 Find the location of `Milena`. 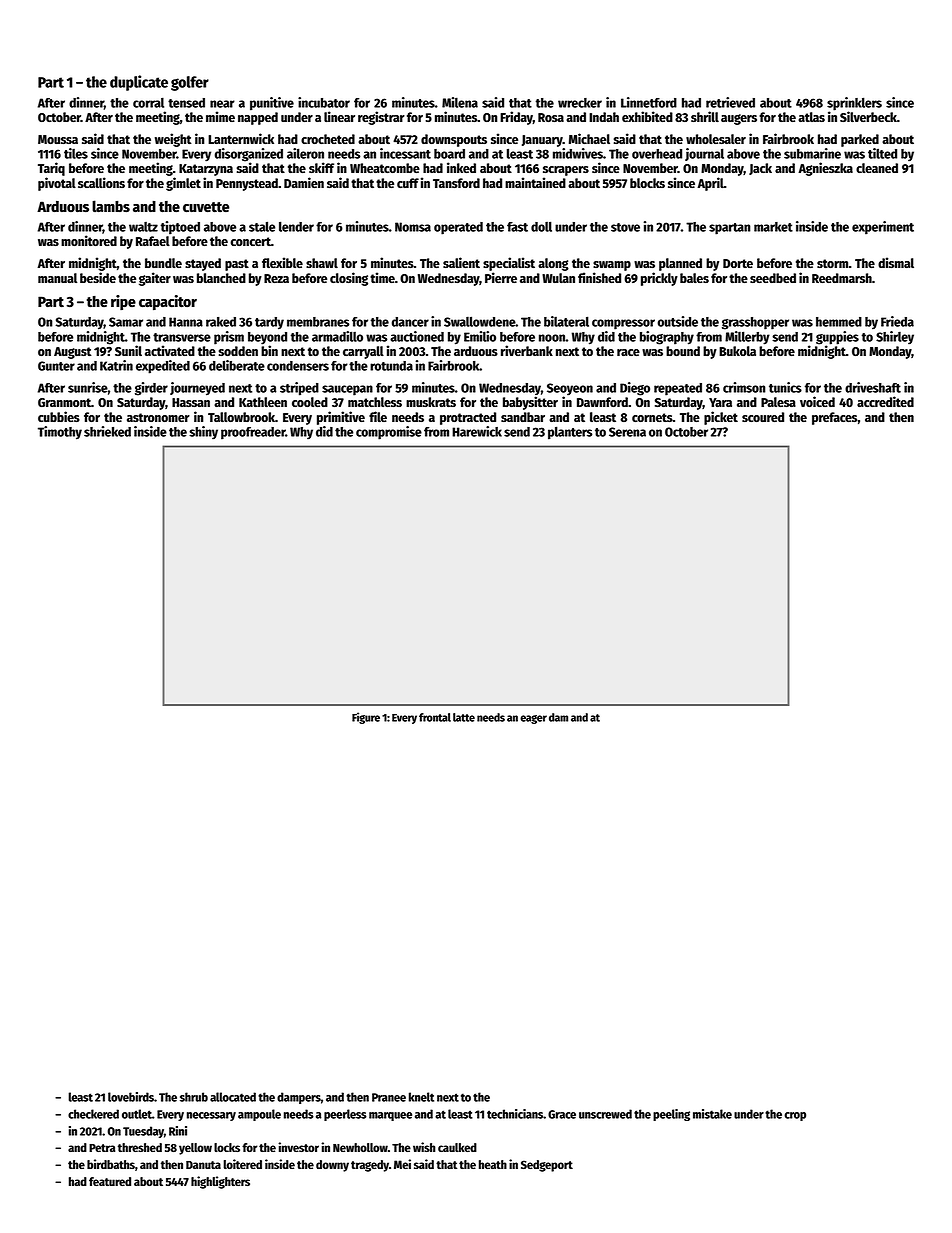

Milena is located at coordinates (460, 102).
